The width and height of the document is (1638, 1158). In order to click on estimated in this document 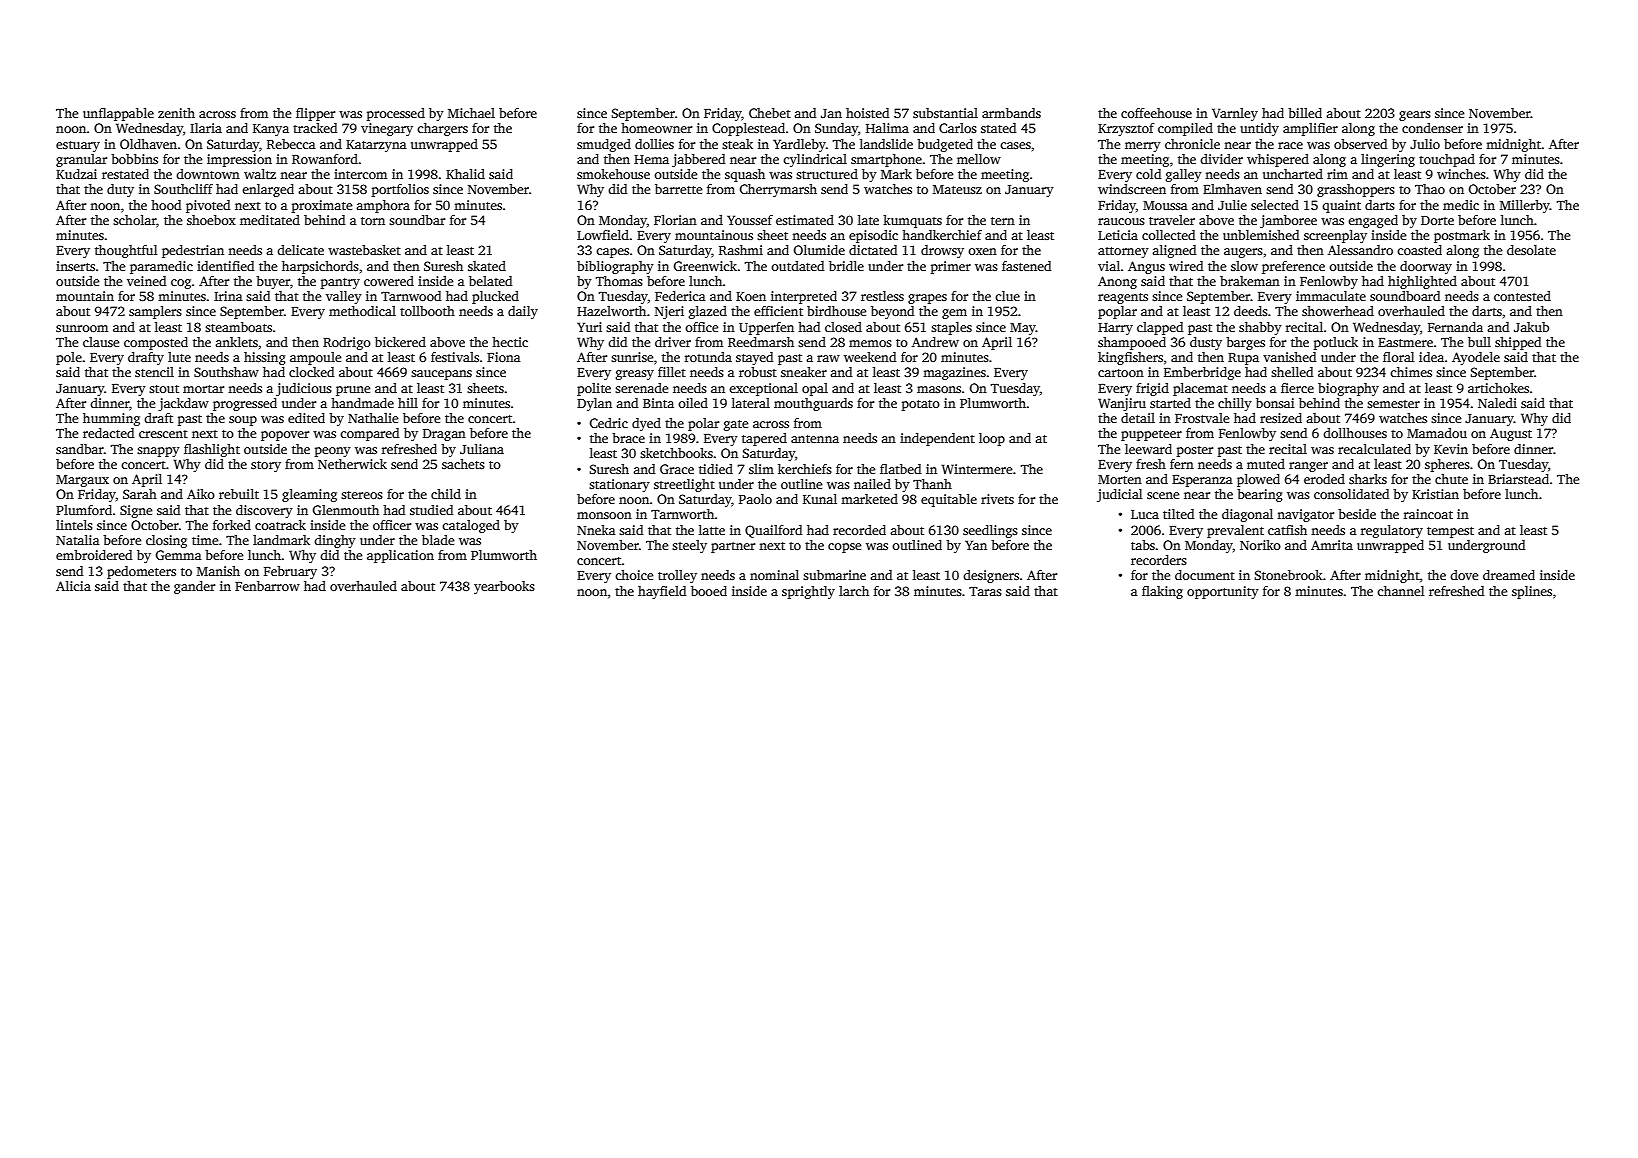, I will do `click(805, 220)`.
